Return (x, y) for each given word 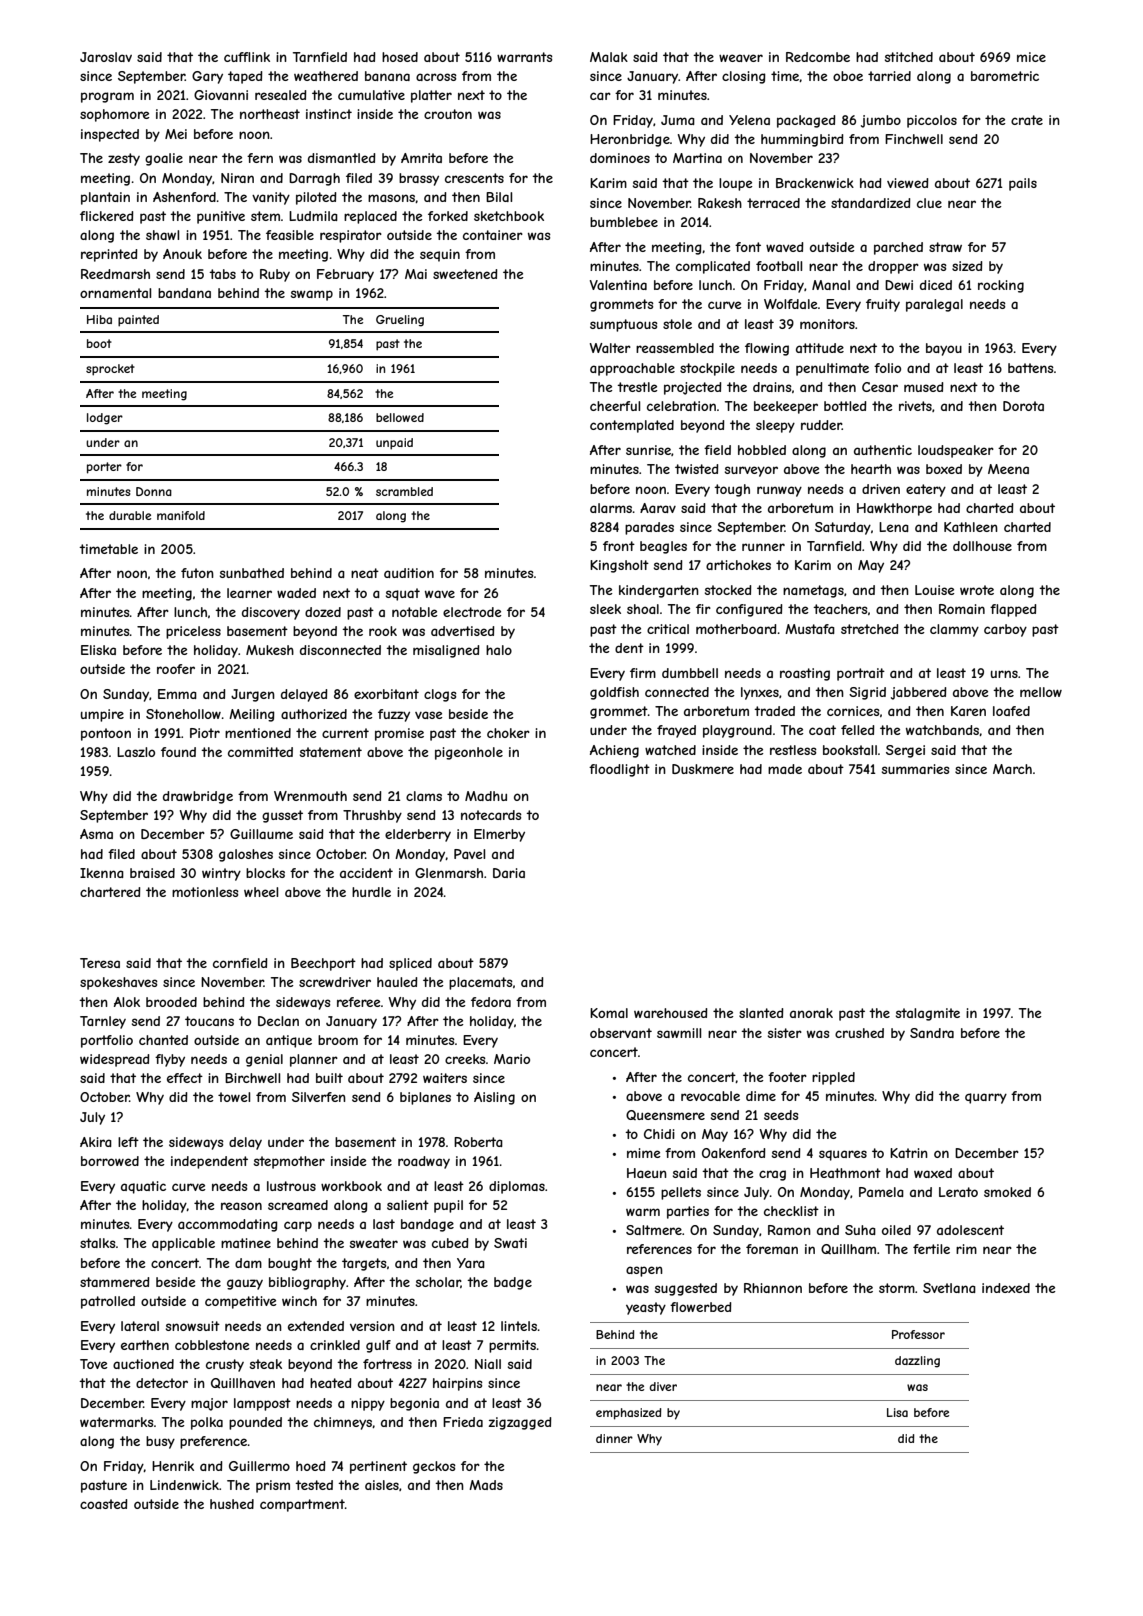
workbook (351, 1186)
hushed (232, 1504)
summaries (916, 769)
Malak (609, 57)
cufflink (247, 57)
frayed (676, 731)
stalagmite (928, 1014)
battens (1031, 368)
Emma (177, 694)
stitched (909, 57)
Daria (509, 873)
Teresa (100, 963)
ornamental (115, 293)
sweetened (465, 274)
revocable (710, 1096)
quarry (986, 1098)
